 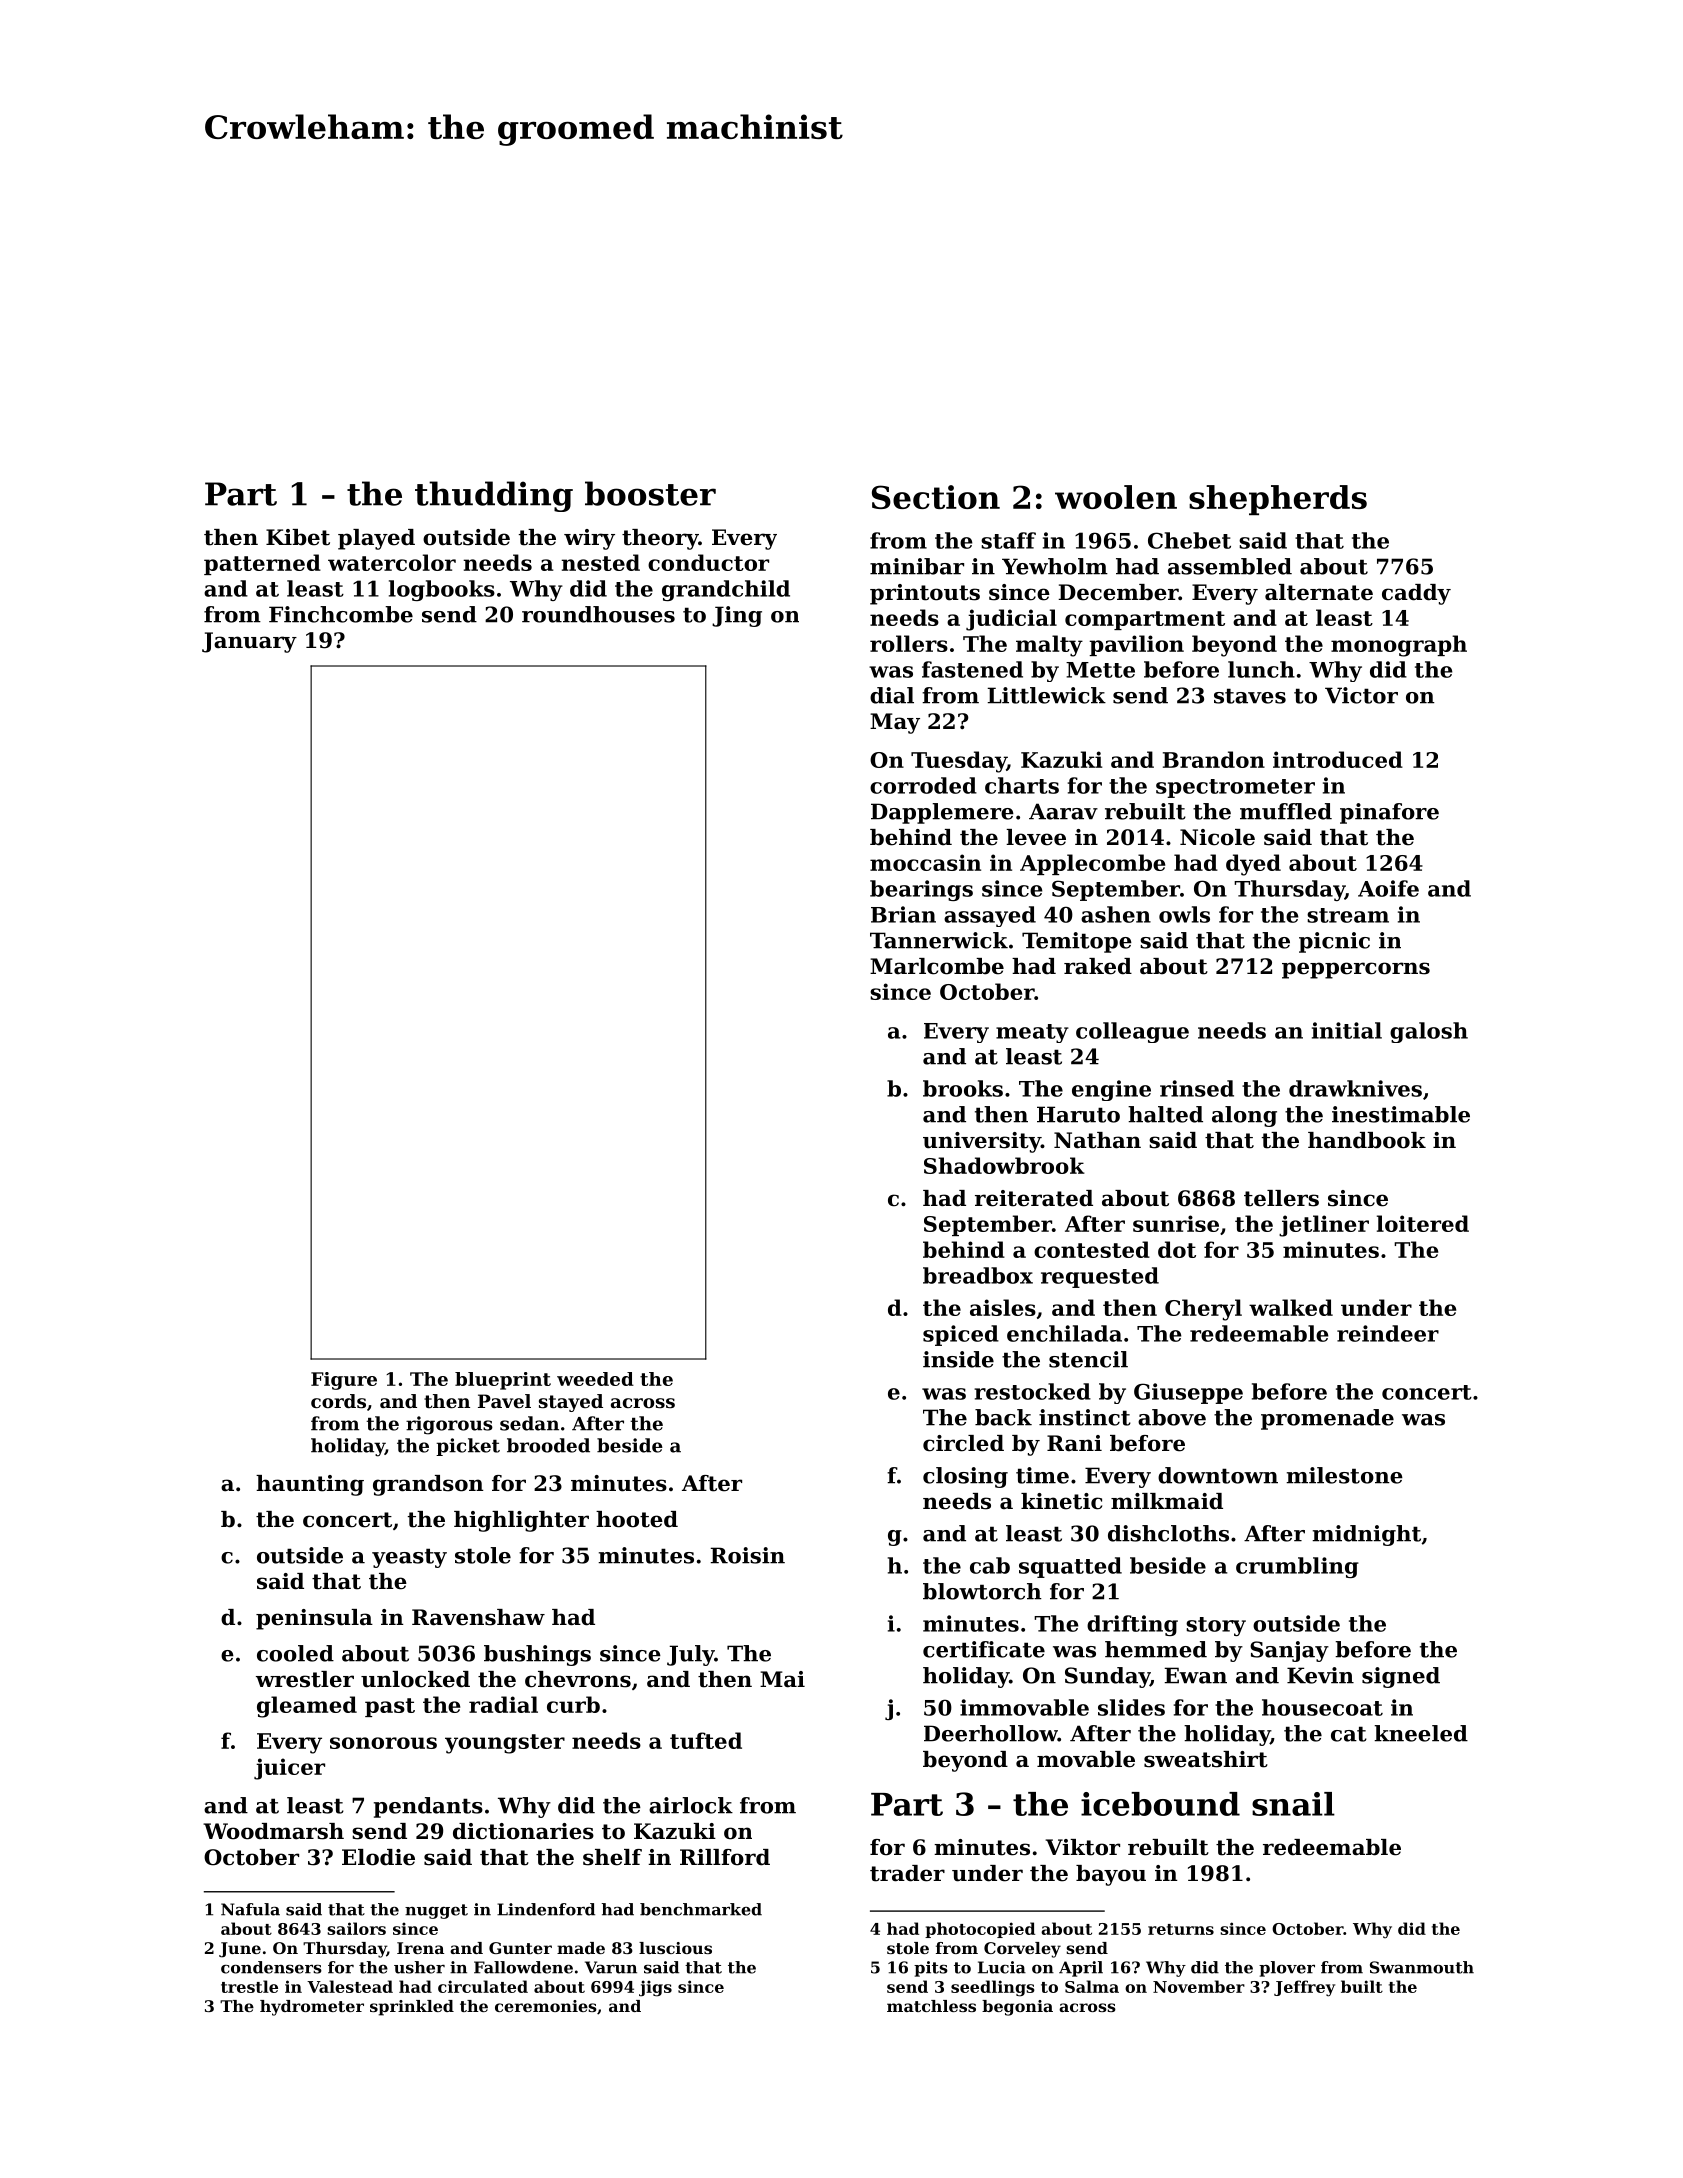 What do you see at coordinates (1366, 1535) in the page?
I see `midnight` at bounding box center [1366, 1535].
